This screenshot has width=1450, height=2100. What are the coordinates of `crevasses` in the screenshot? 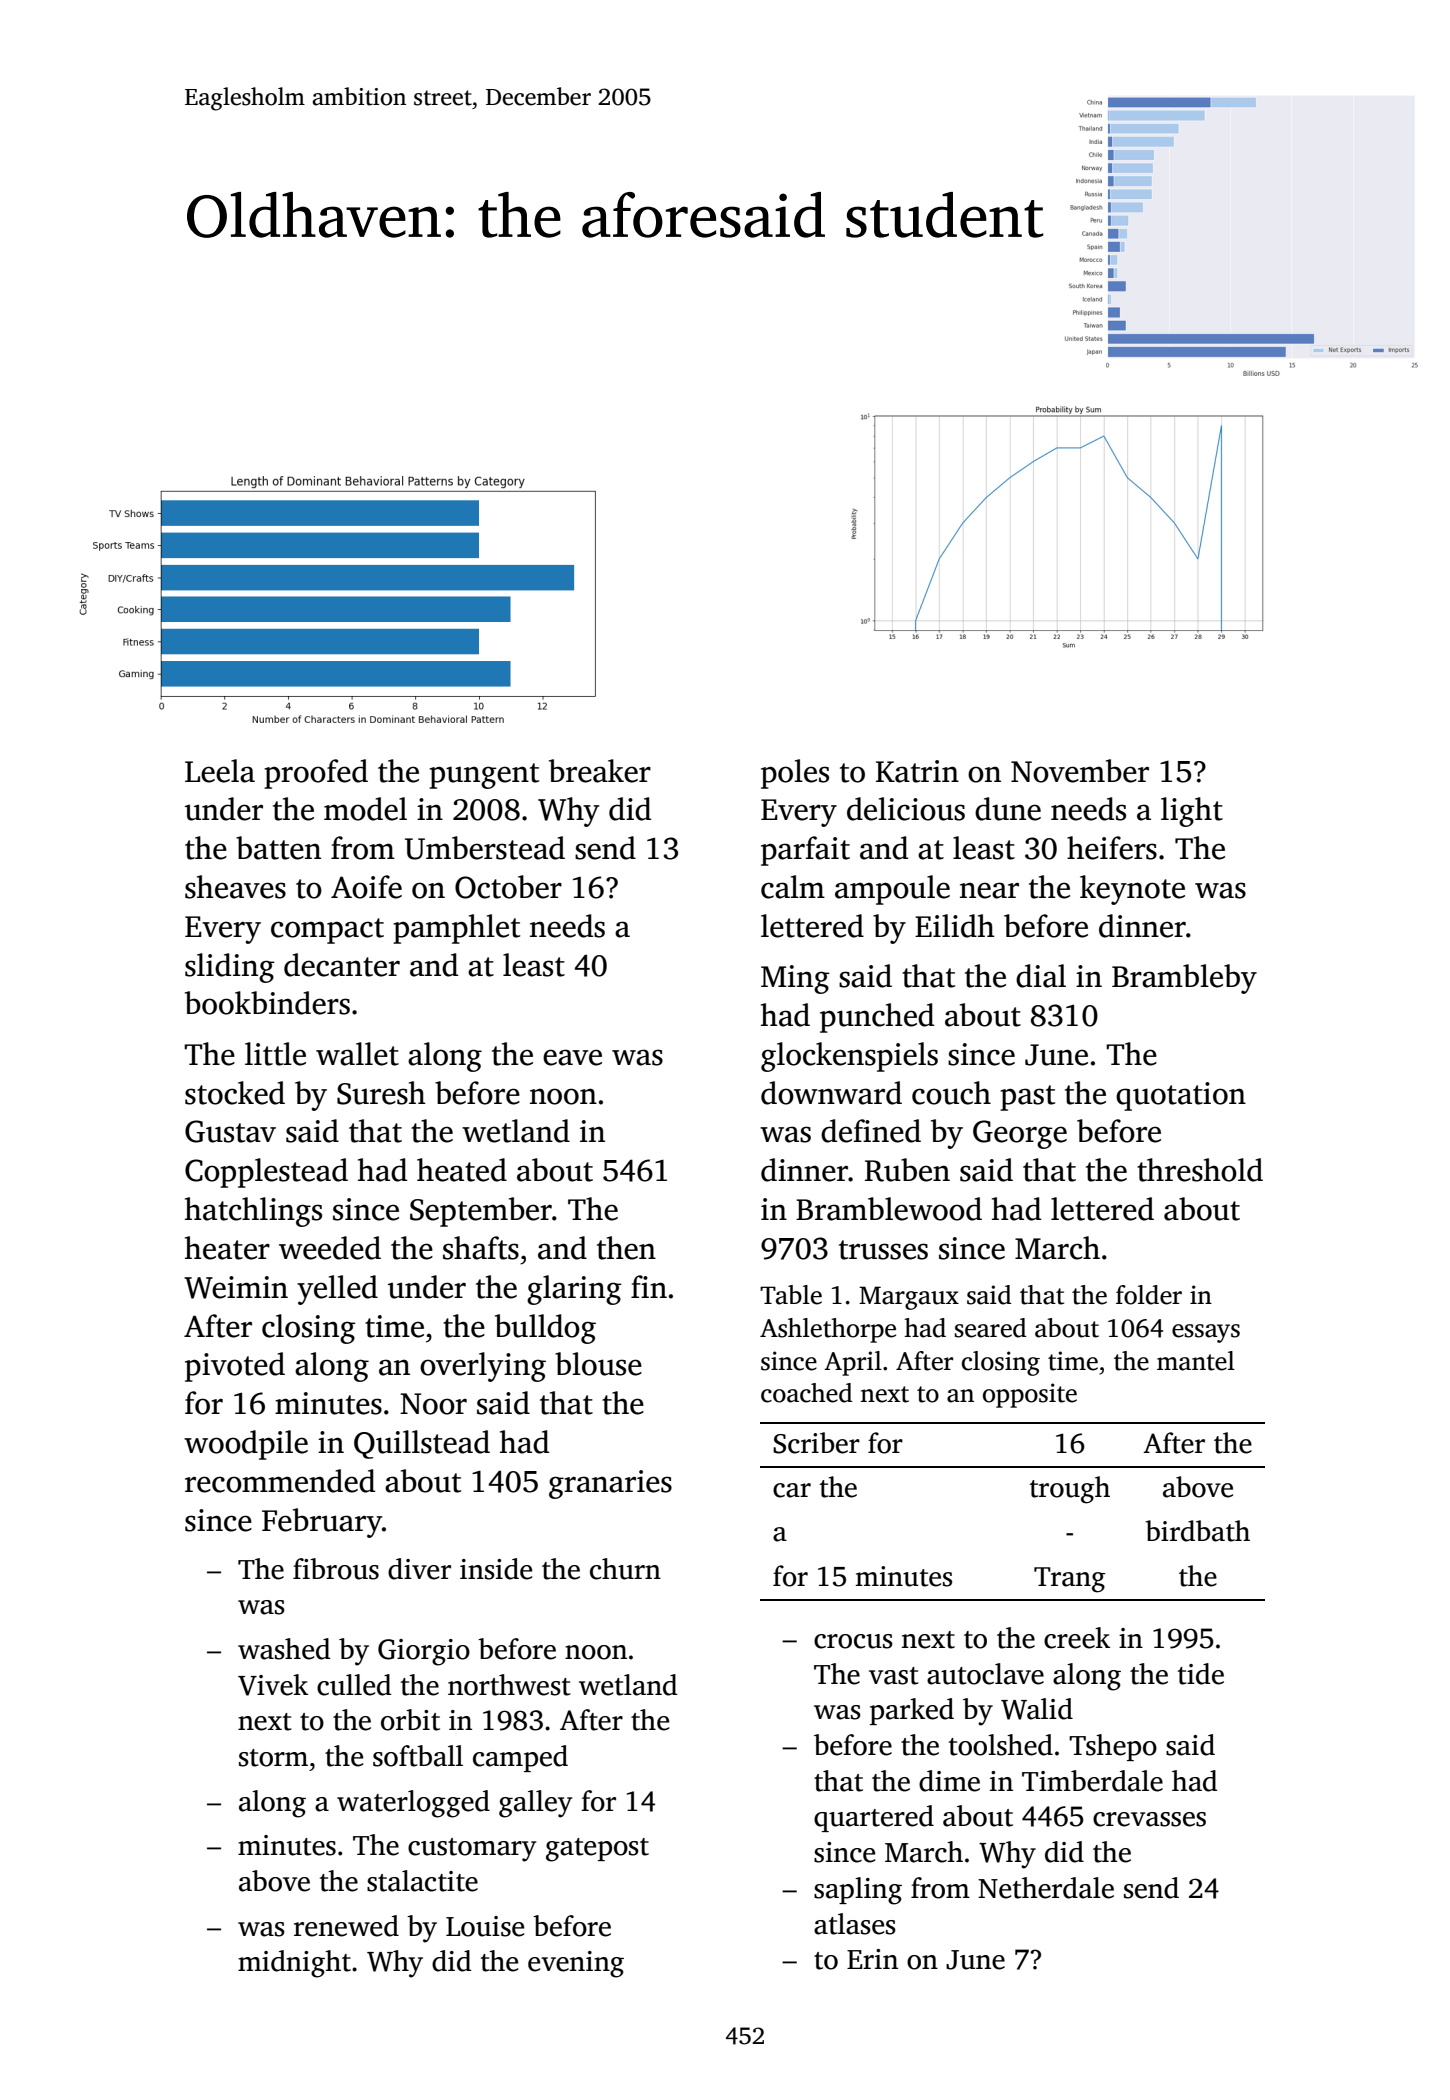 It's located at (1149, 1819).
